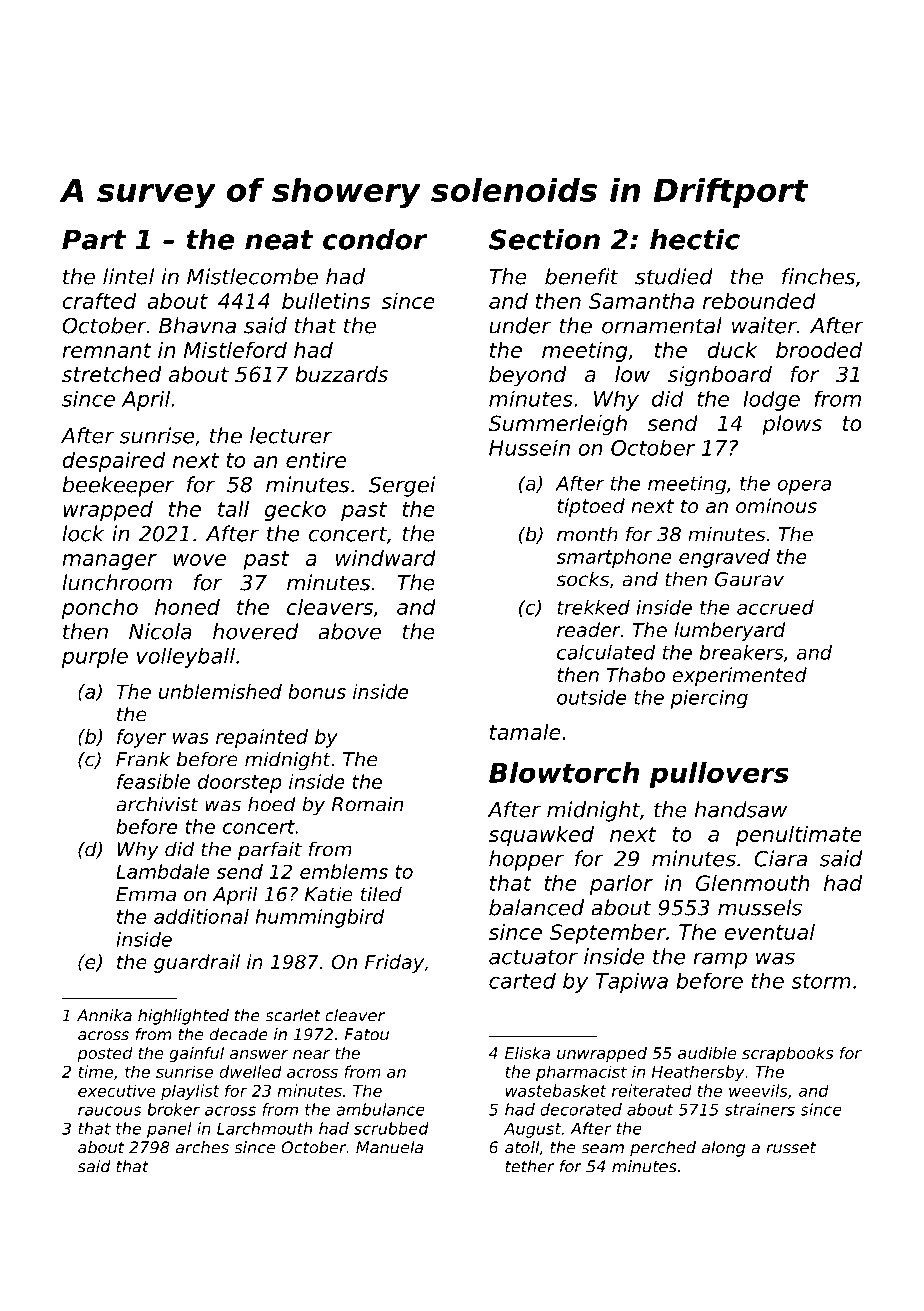 The width and height of the screenshot is (924, 1311). I want to click on tall, so click(233, 509).
